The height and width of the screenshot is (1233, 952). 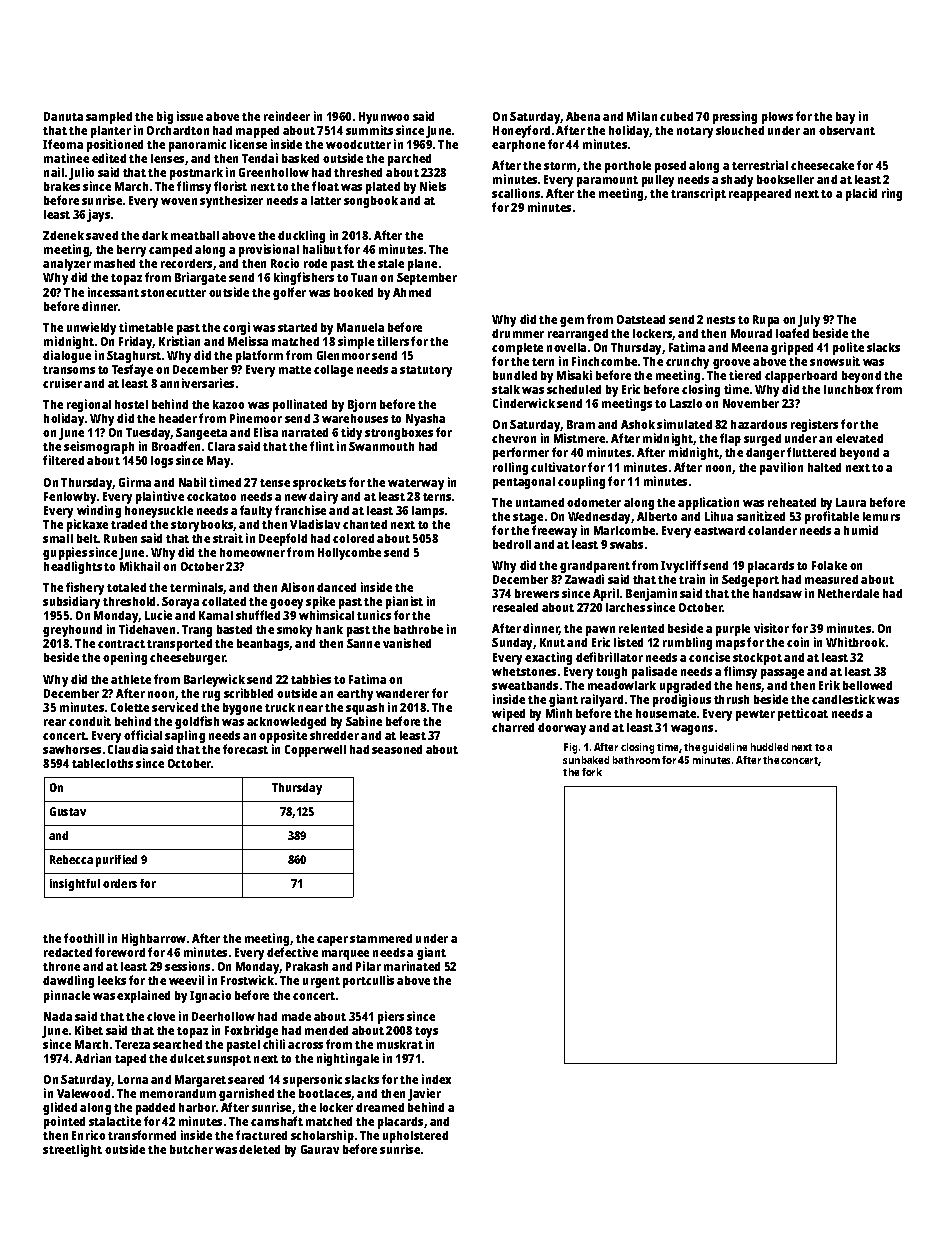 What do you see at coordinates (245, 749) in the screenshot?
I see `forecast` at bounding box center [245, 749].
